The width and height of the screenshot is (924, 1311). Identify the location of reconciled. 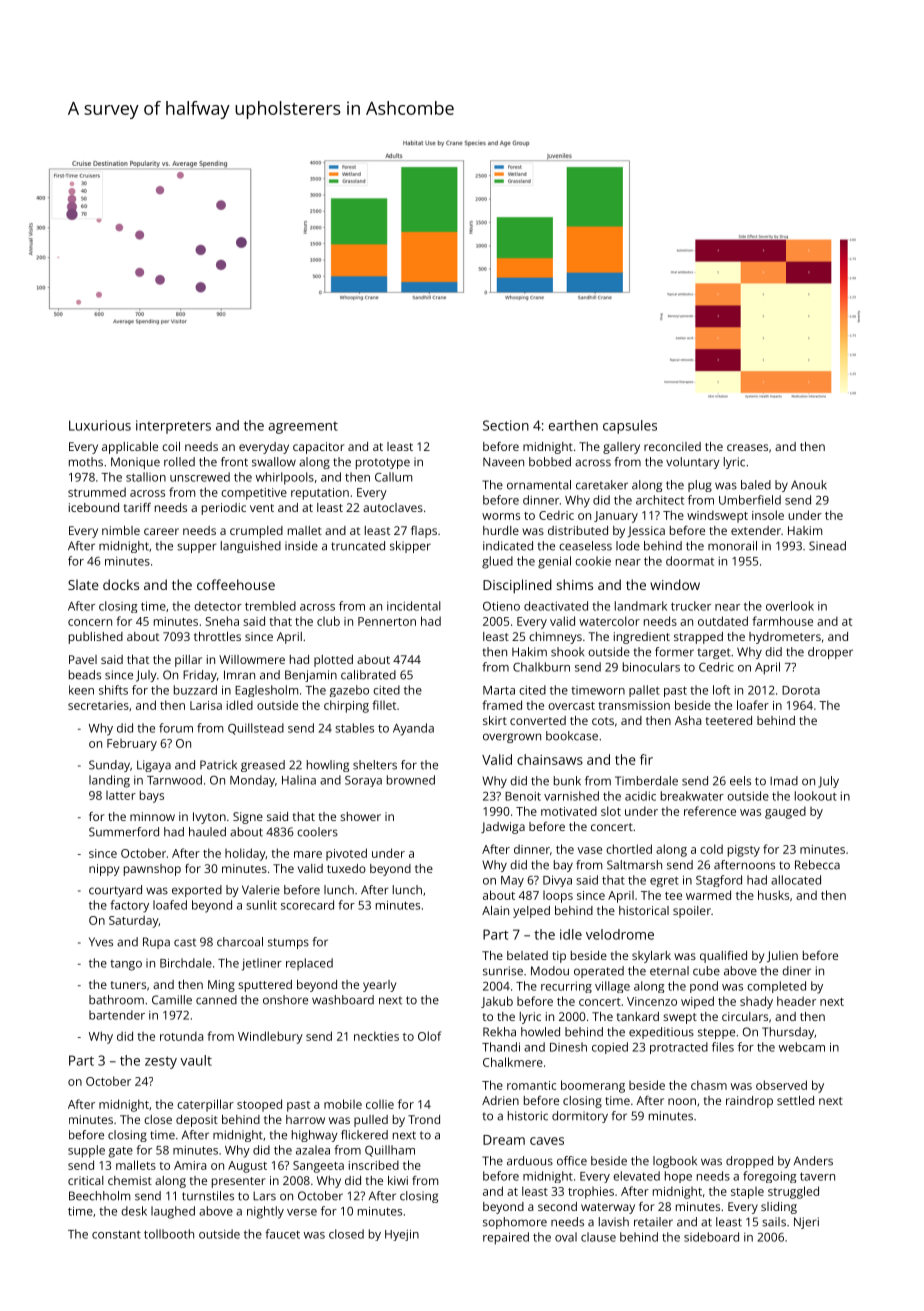
(672, 446).
